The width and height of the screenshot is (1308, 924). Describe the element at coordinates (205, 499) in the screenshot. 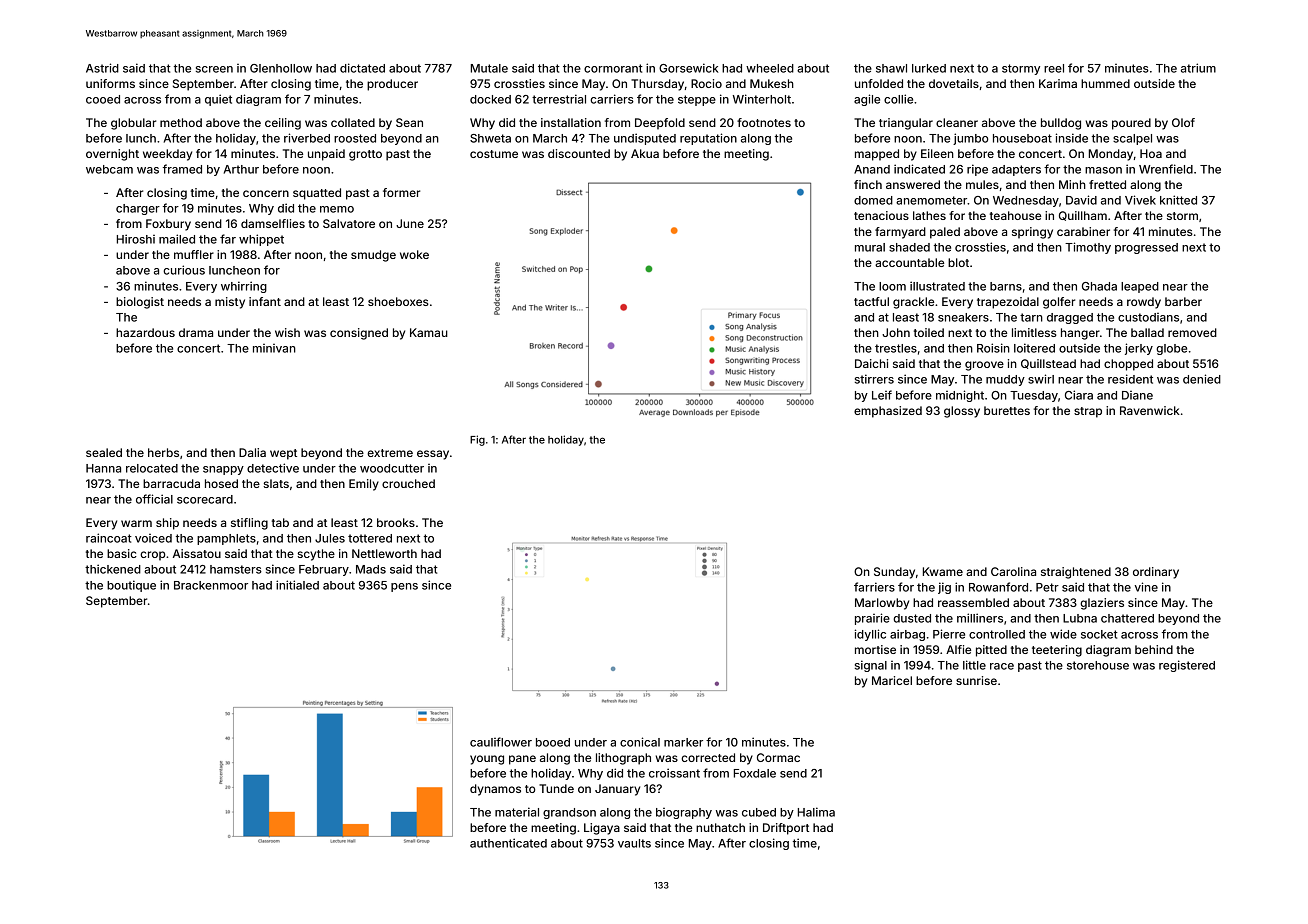

I see `scorecard` at that location.
